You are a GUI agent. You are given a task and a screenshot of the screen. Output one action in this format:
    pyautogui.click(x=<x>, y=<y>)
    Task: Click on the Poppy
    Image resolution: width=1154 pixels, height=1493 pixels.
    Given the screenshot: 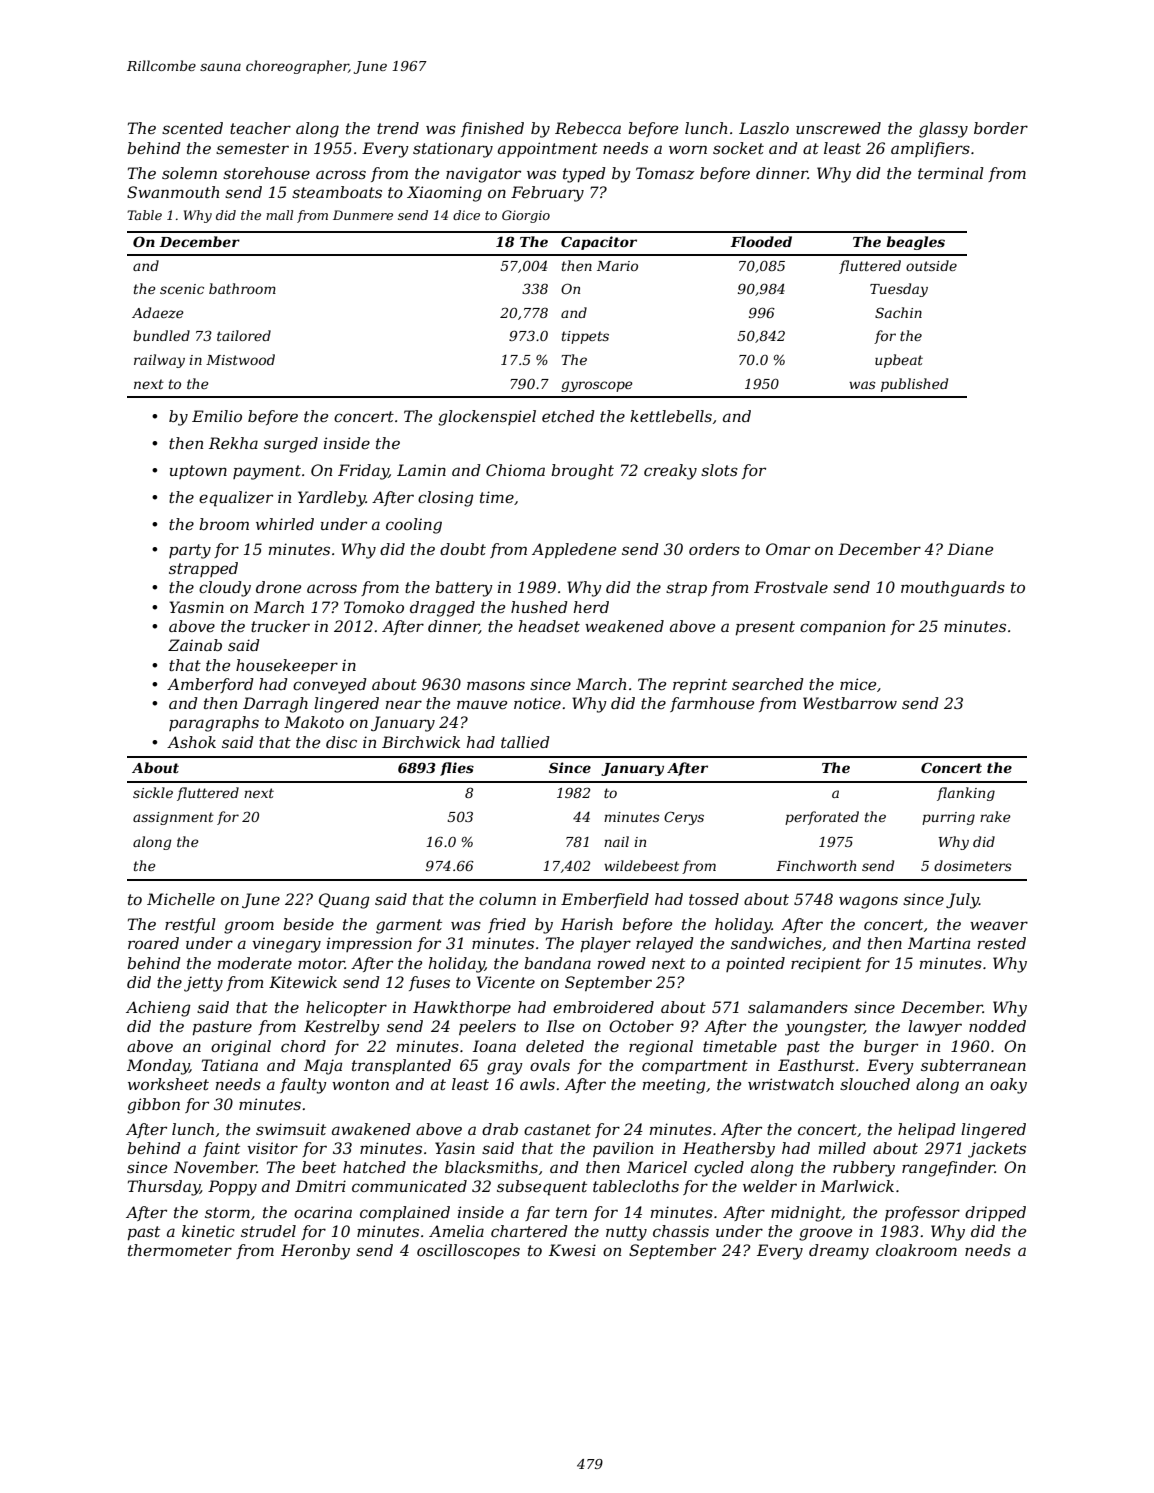 What is the action you would take?
    pyautogui.click(x=232, y=1188)
